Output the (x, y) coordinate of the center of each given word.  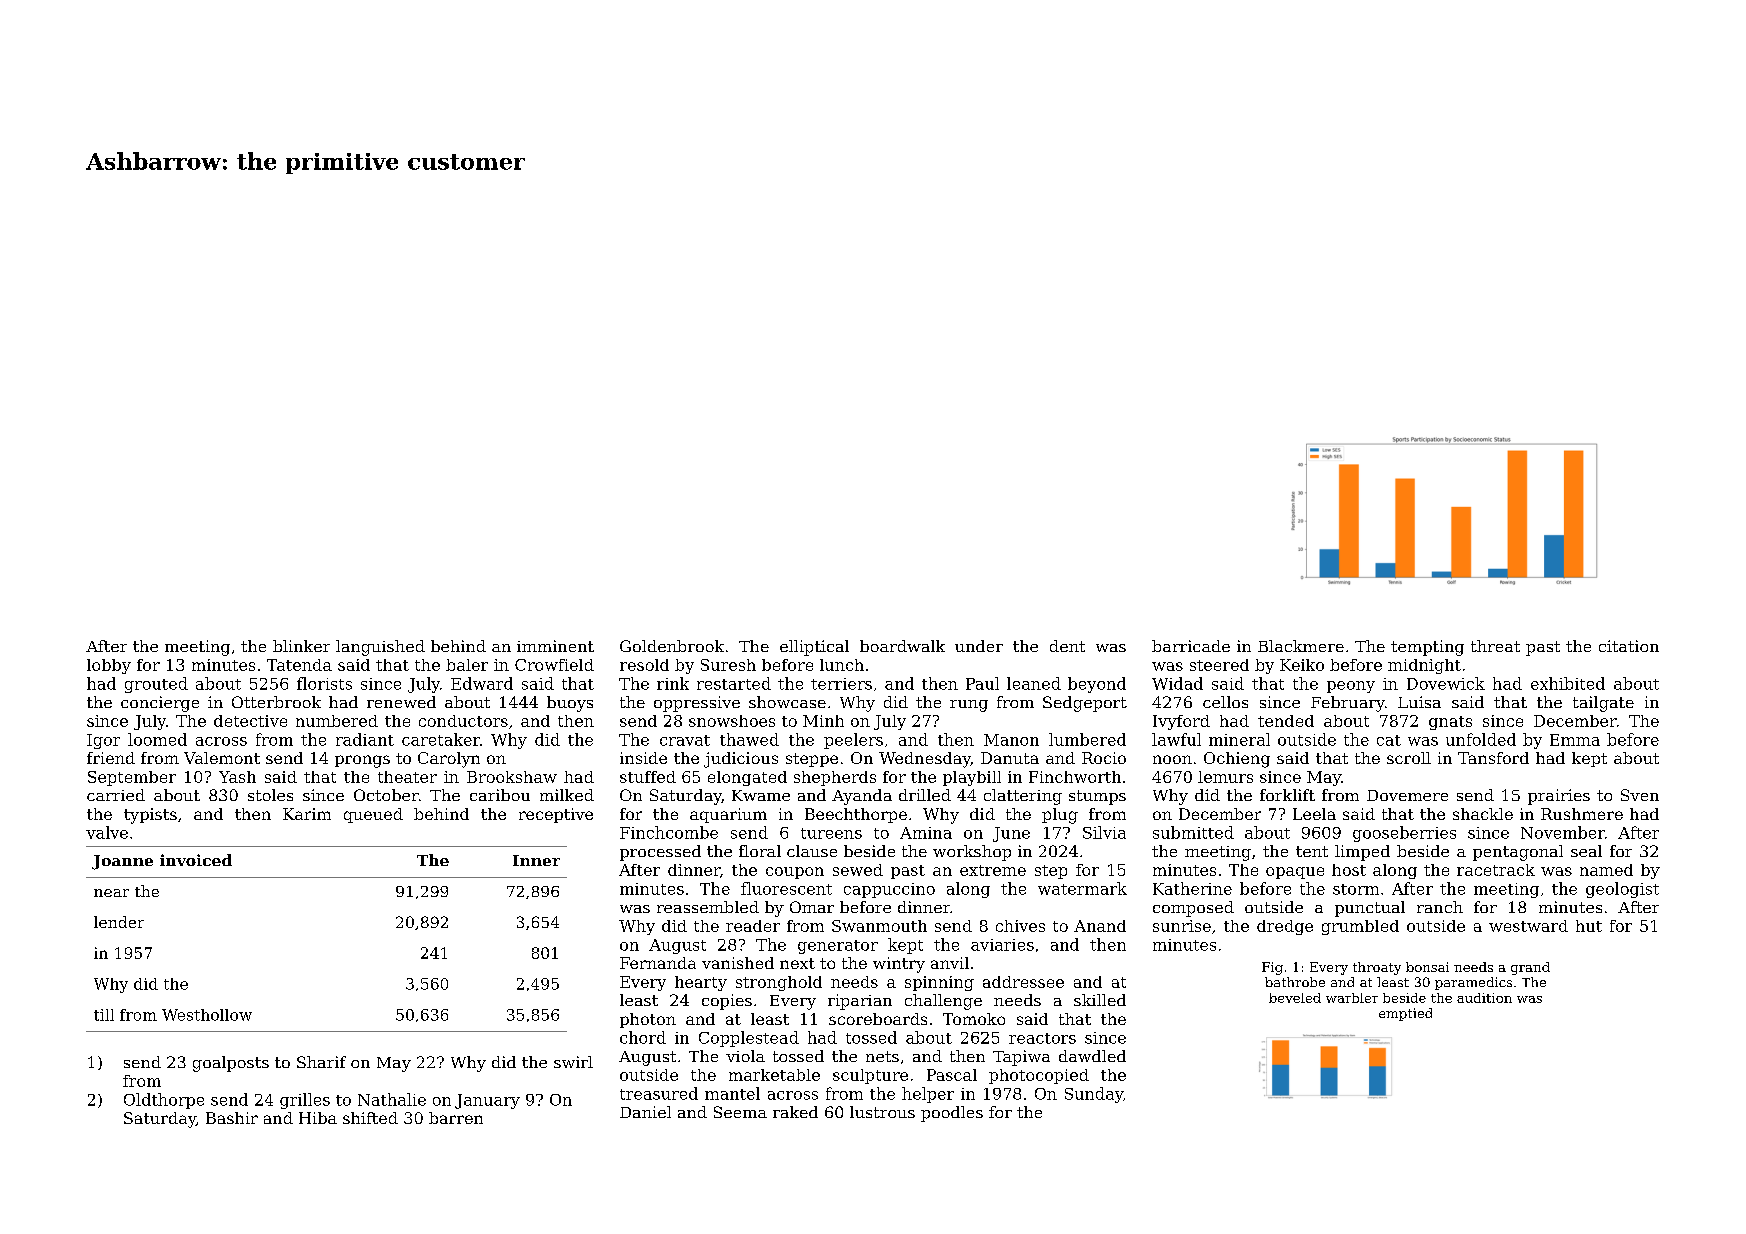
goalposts (231, 1064)
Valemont (222, 758)
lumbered (1087, 739)
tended (1286, 721)
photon (648, 1020)
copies (727, 1002)
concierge (160, 704)
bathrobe (1295, 982)
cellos (1225, 702)
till (104, 1015)
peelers (853, 741)
